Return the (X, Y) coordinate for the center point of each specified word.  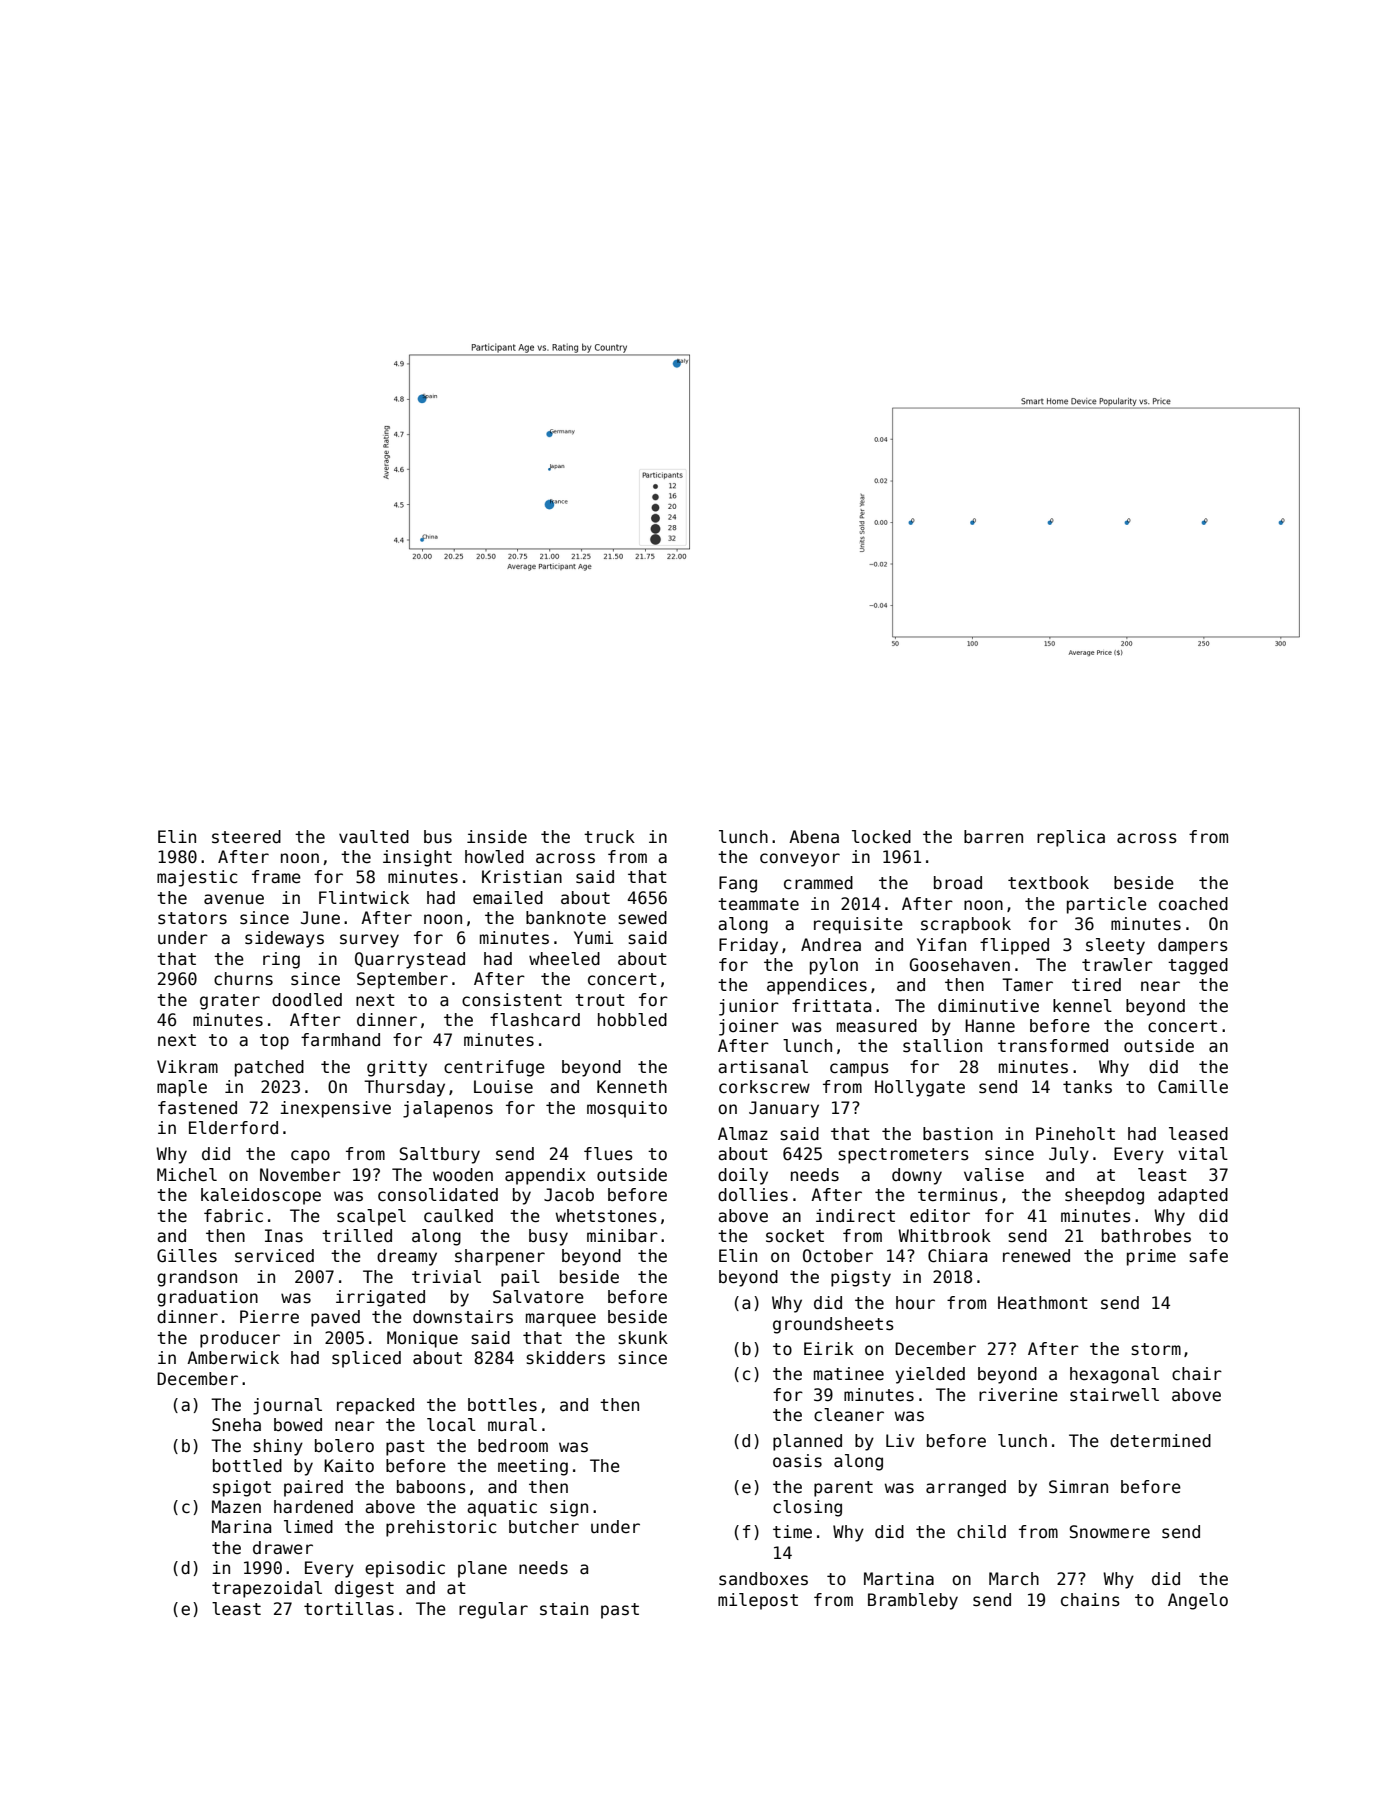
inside (497, 837)
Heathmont (1043, 1303)
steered (246, 837)
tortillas (349, 1609)
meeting (533, 1467)
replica (1071, 838)
